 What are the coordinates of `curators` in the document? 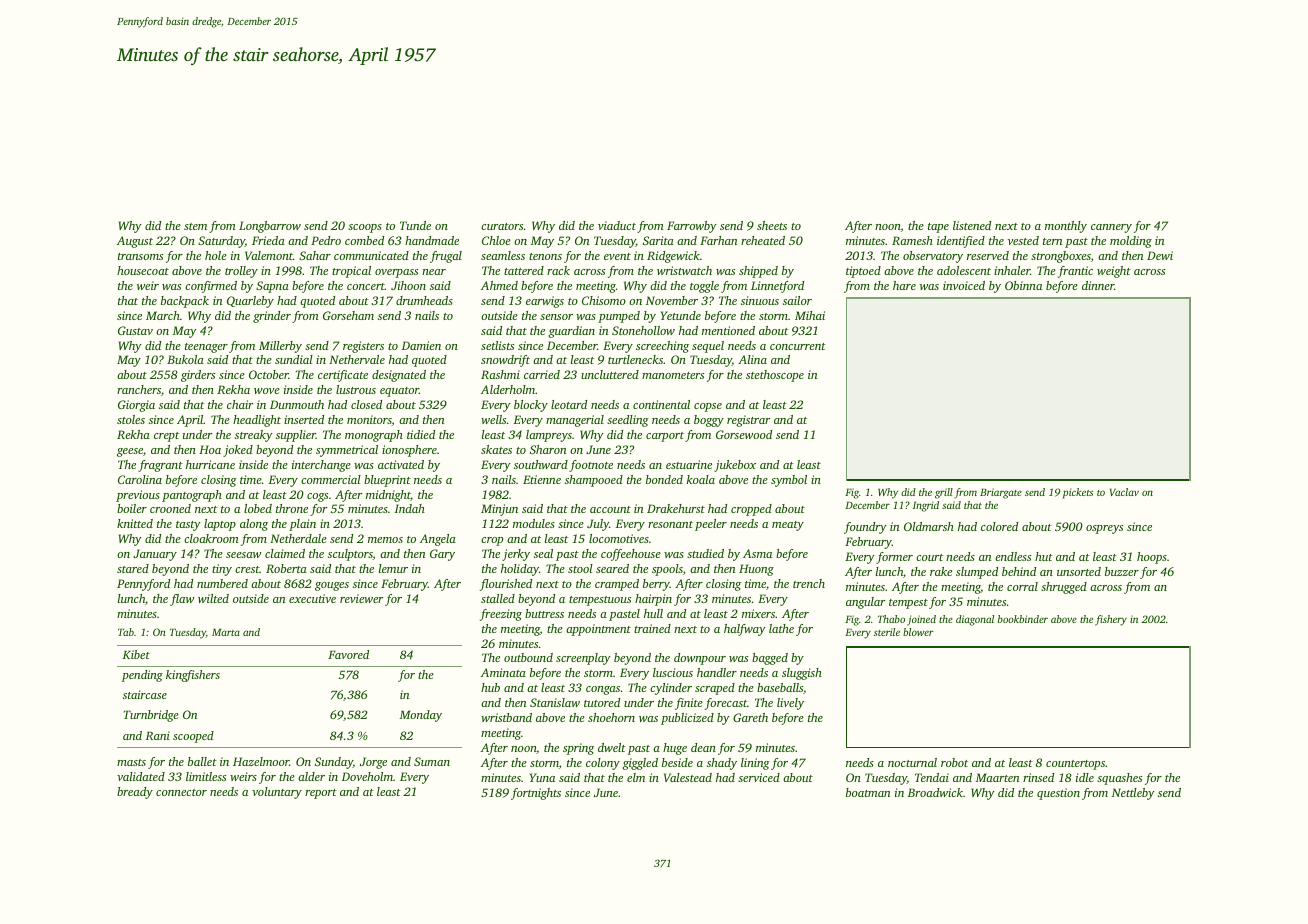 It's located at (502, 226).
